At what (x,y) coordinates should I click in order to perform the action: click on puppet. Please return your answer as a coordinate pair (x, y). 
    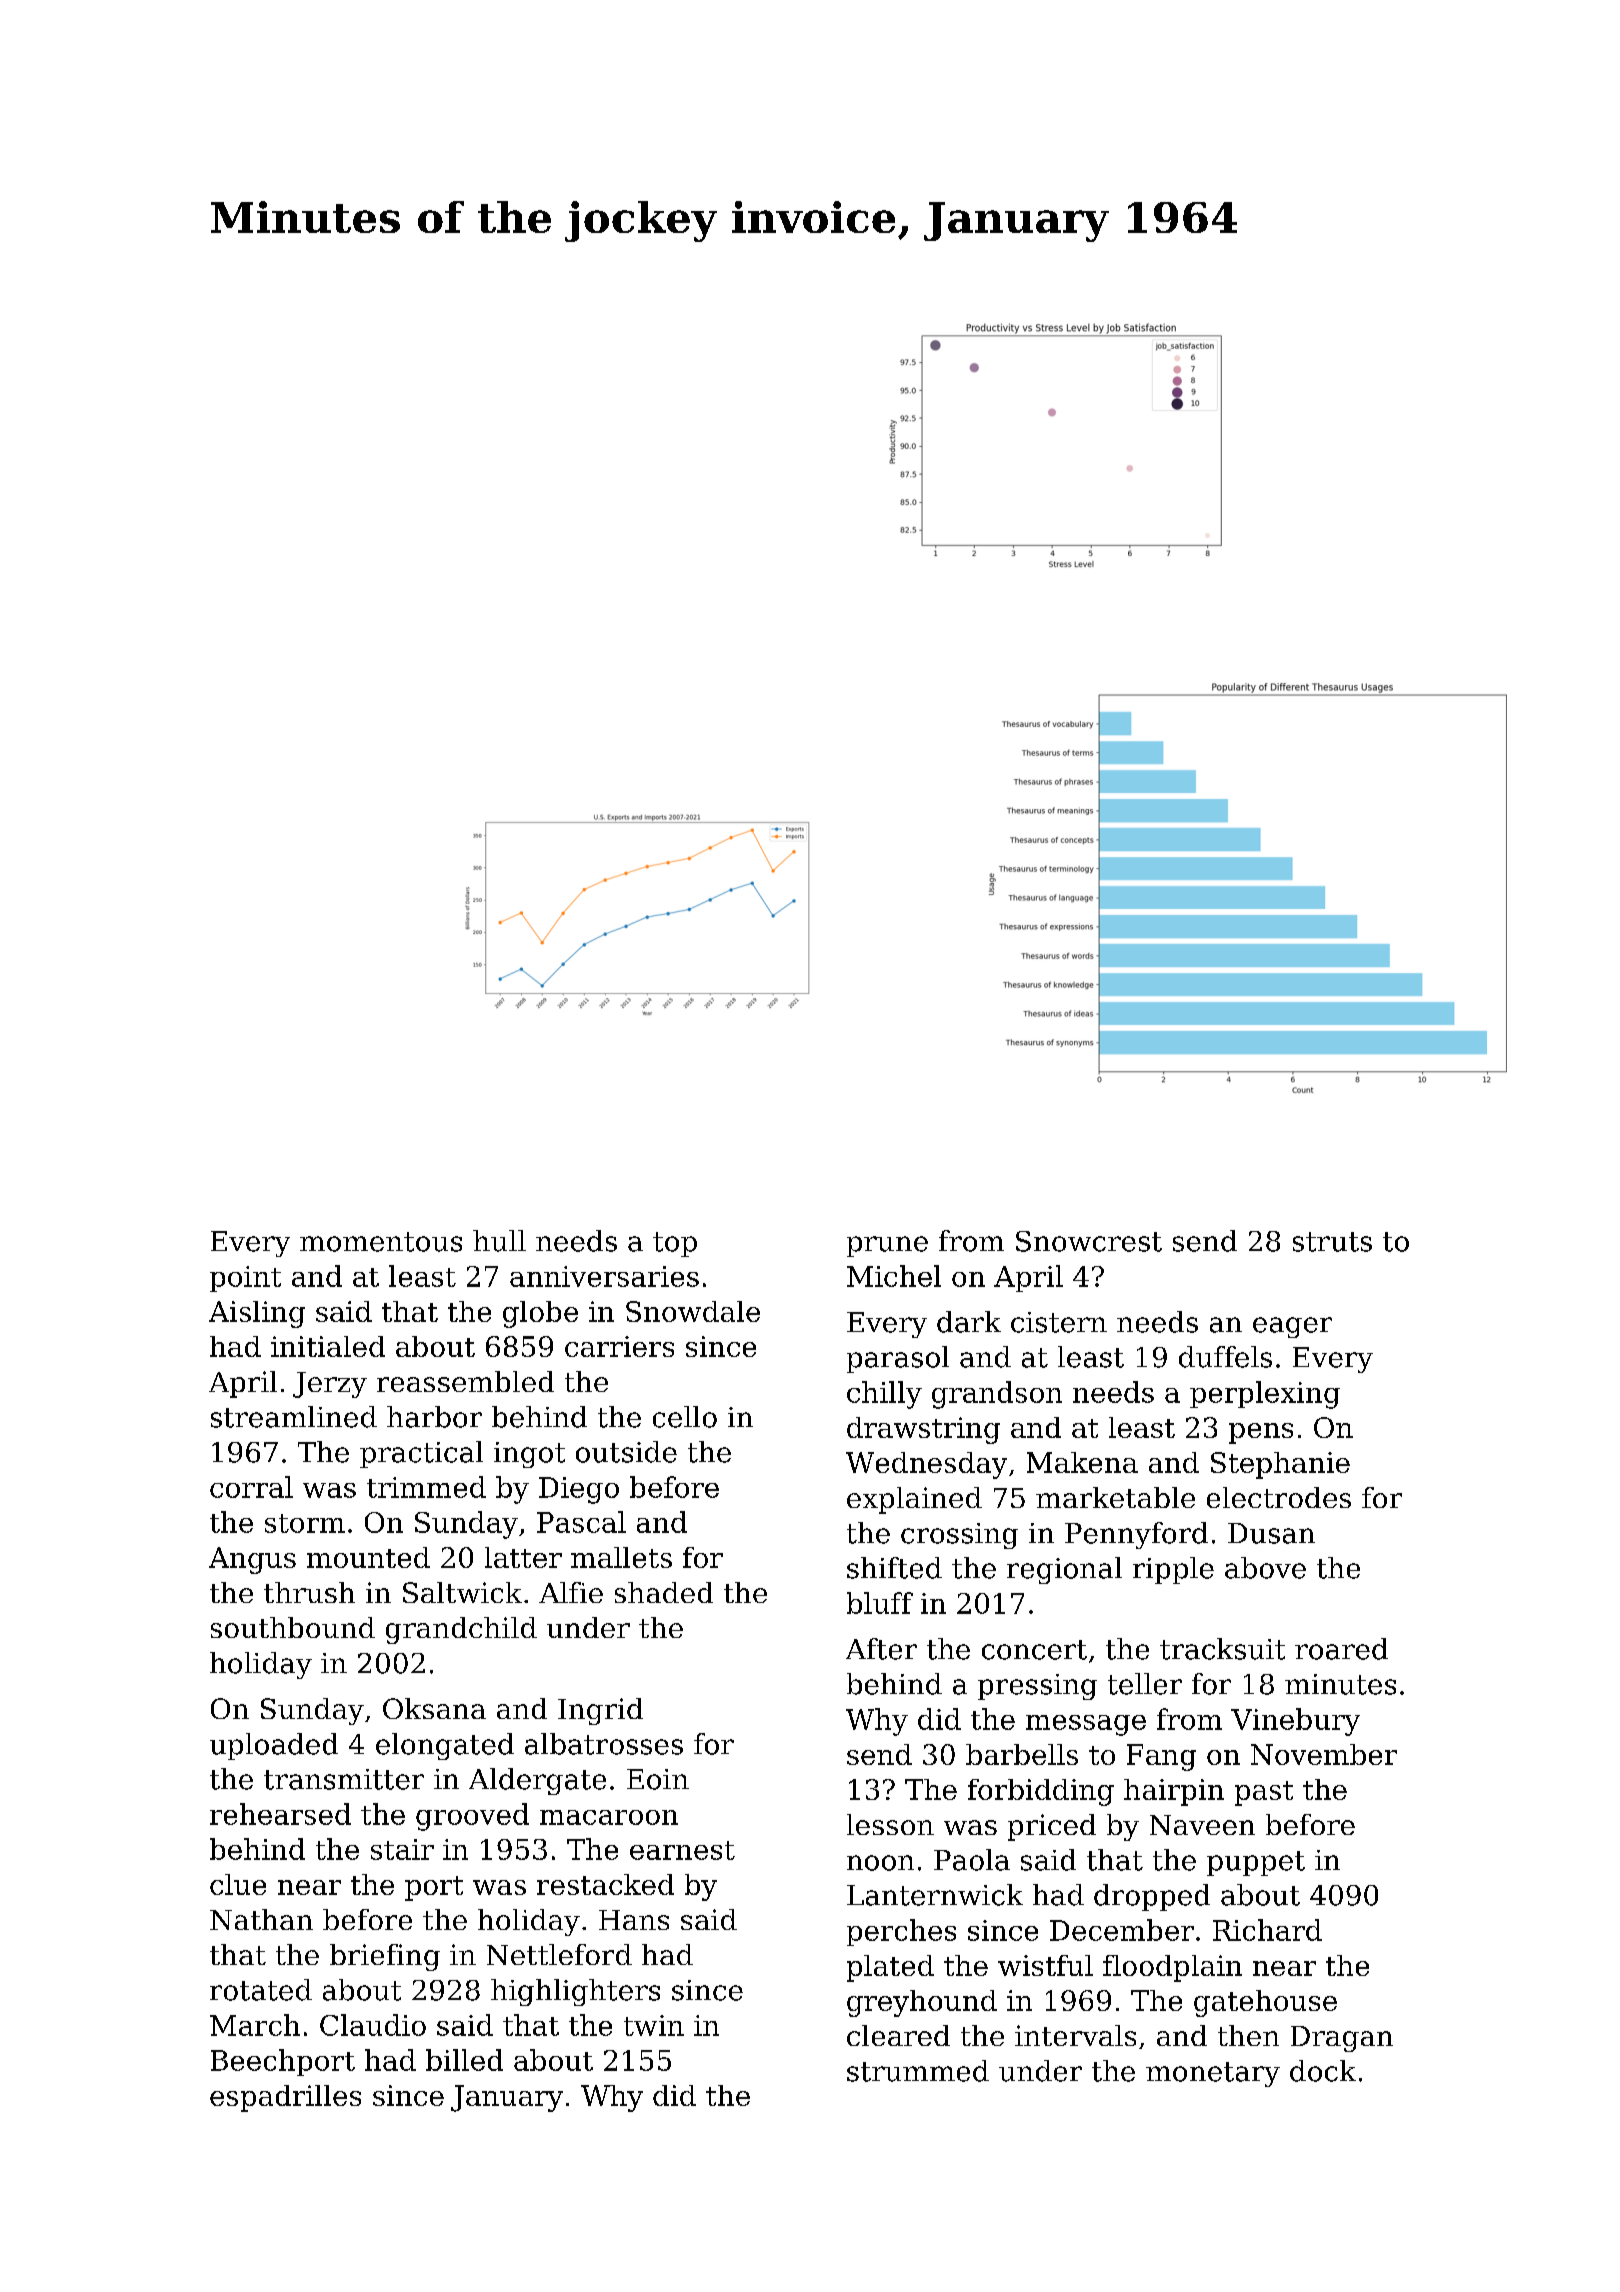
    Looking at the image, I should click on (1256, 1863).
